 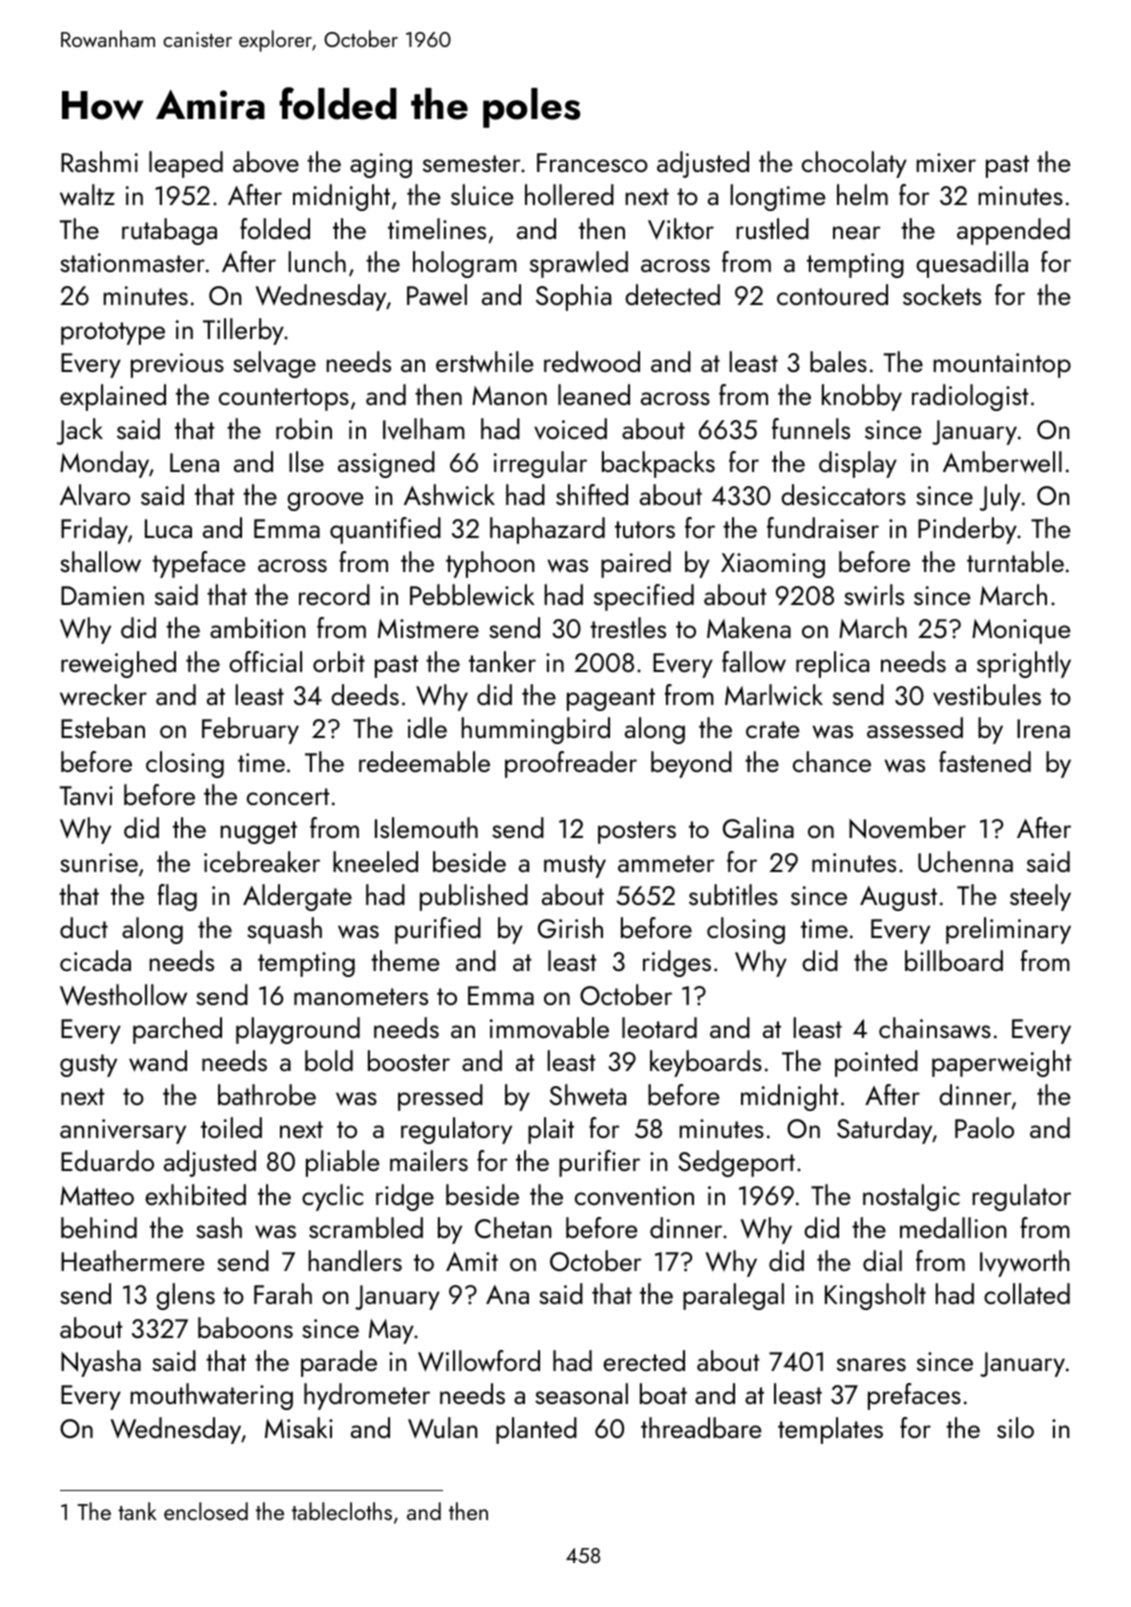 What do you see at coordinates (965, 861) in the document?
I see `Uchenna` at bounding box center [965, 861].
